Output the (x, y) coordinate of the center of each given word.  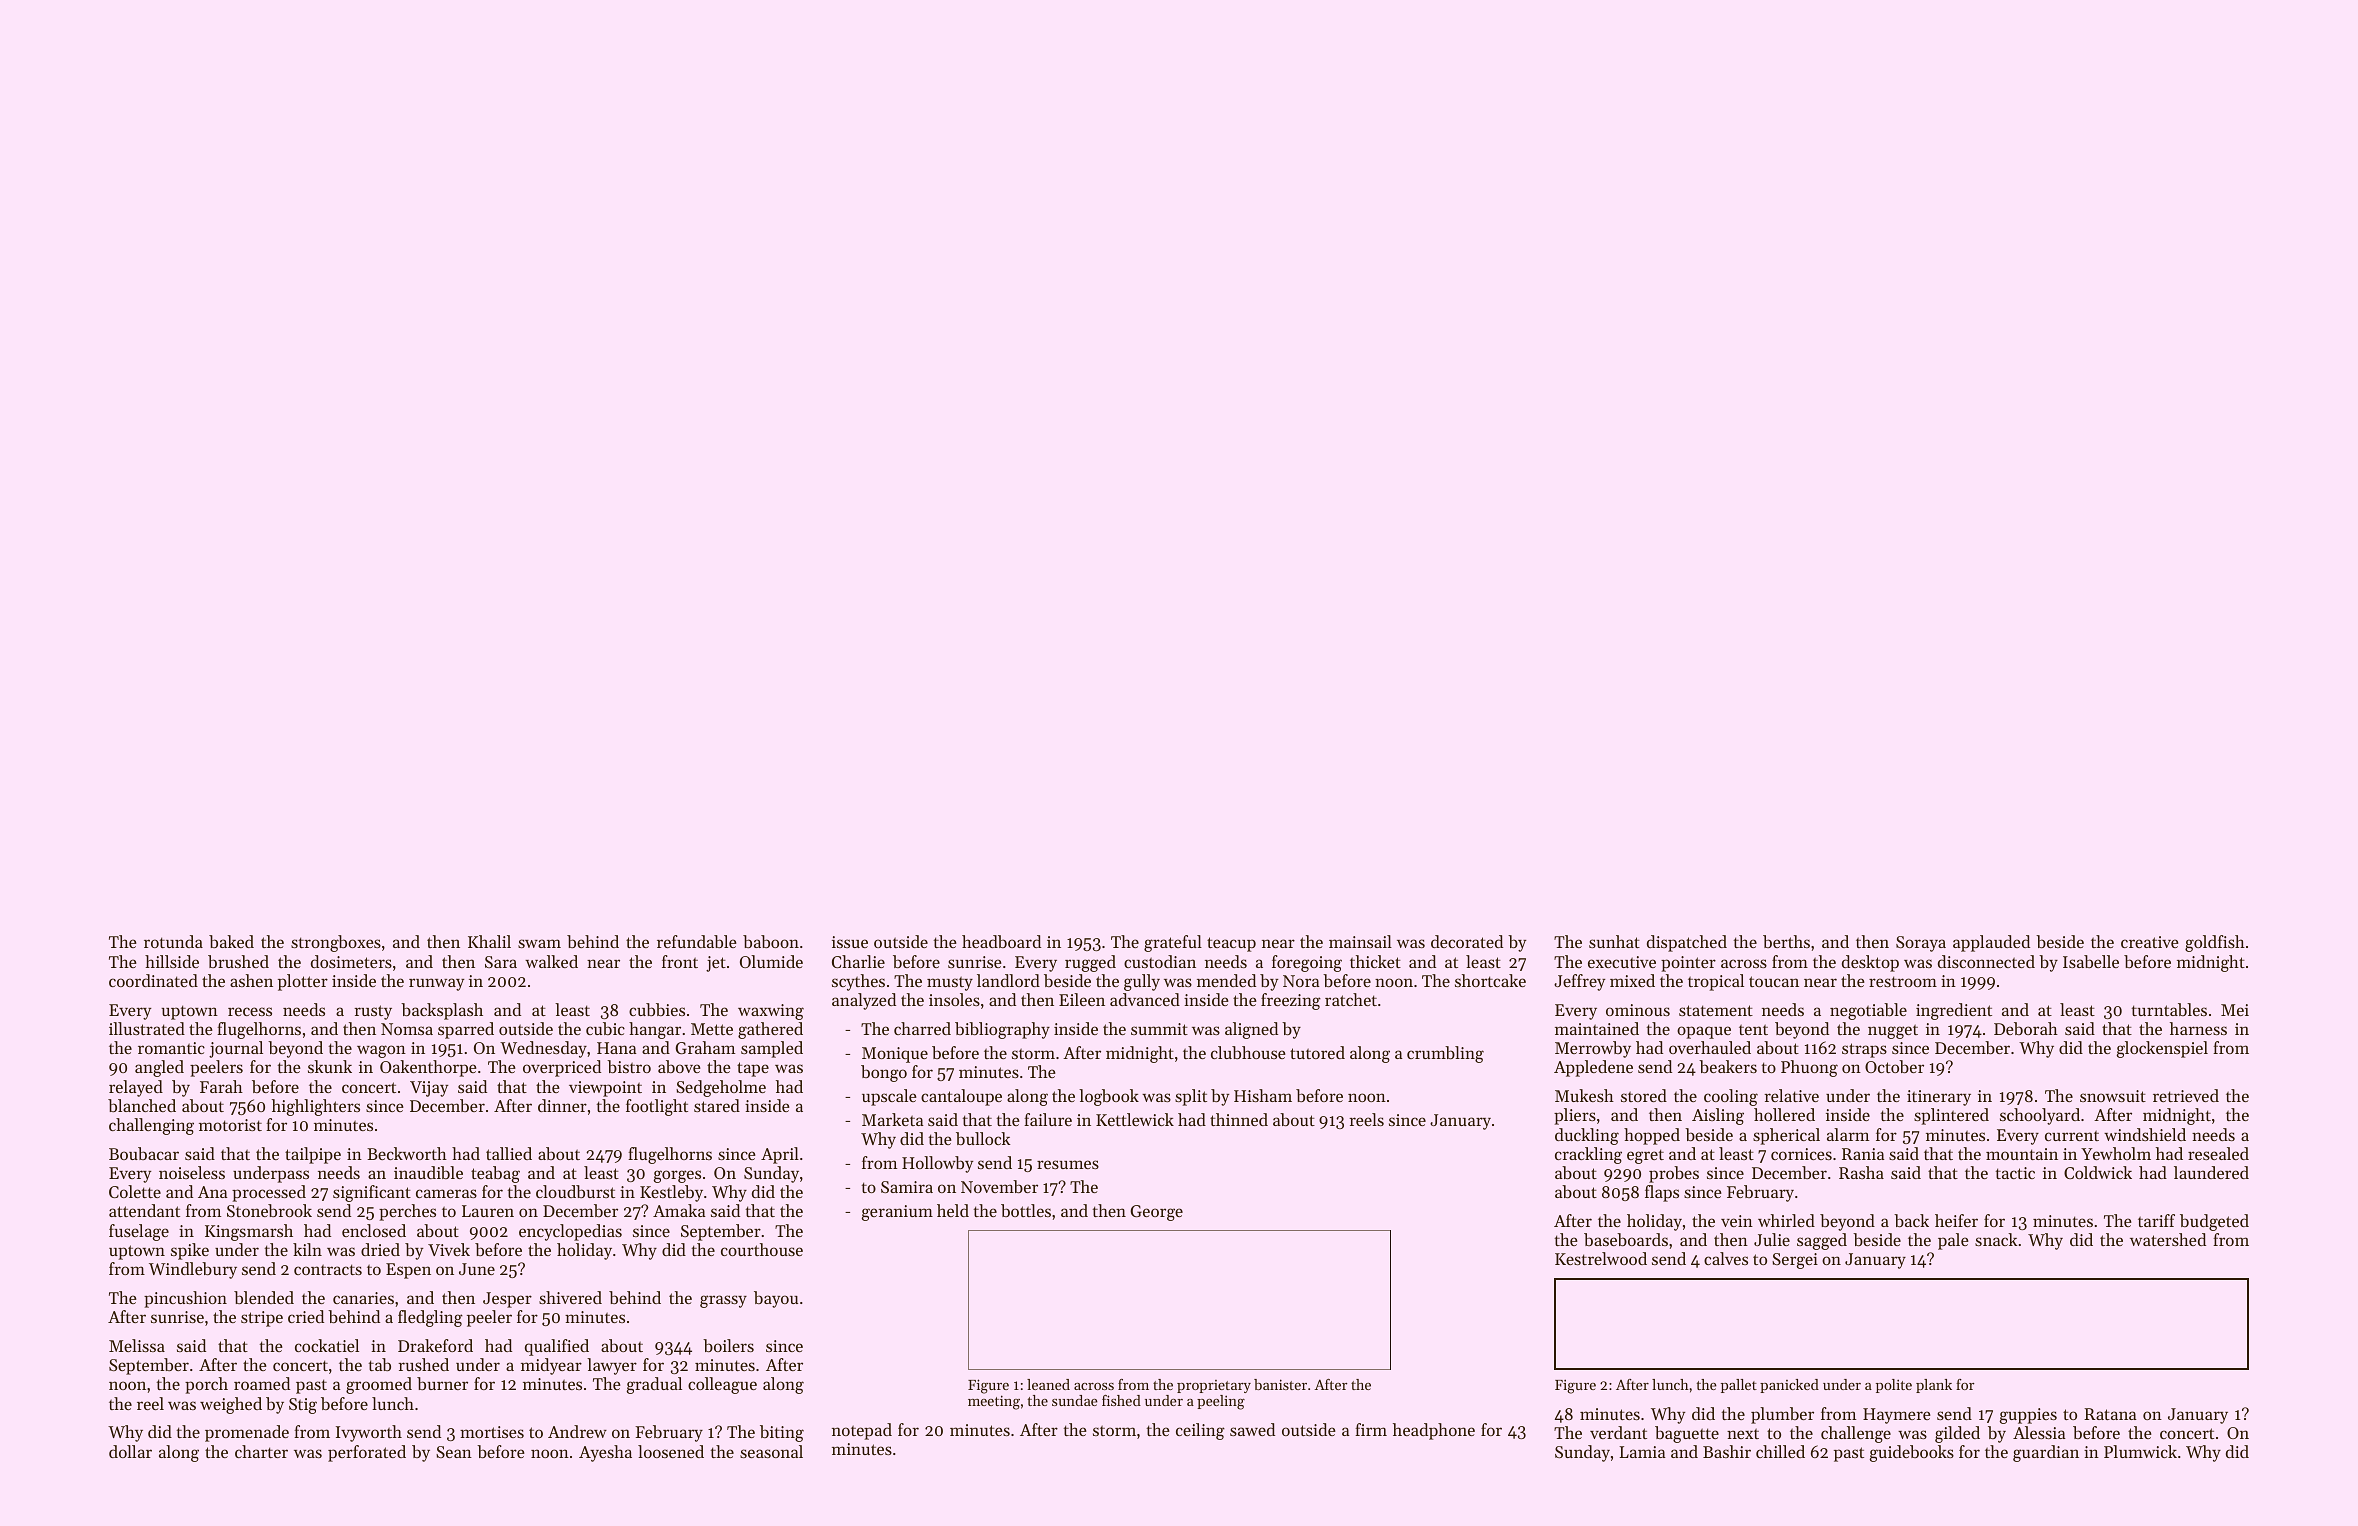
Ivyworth (369, 1433)
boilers (728, 1345)
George (1156, 1213)
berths (1786, 941)
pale (1953, 1241)
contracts (328, 1269)
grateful (1173, 943)
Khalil (489, 941)
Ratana (2110, 1414)
